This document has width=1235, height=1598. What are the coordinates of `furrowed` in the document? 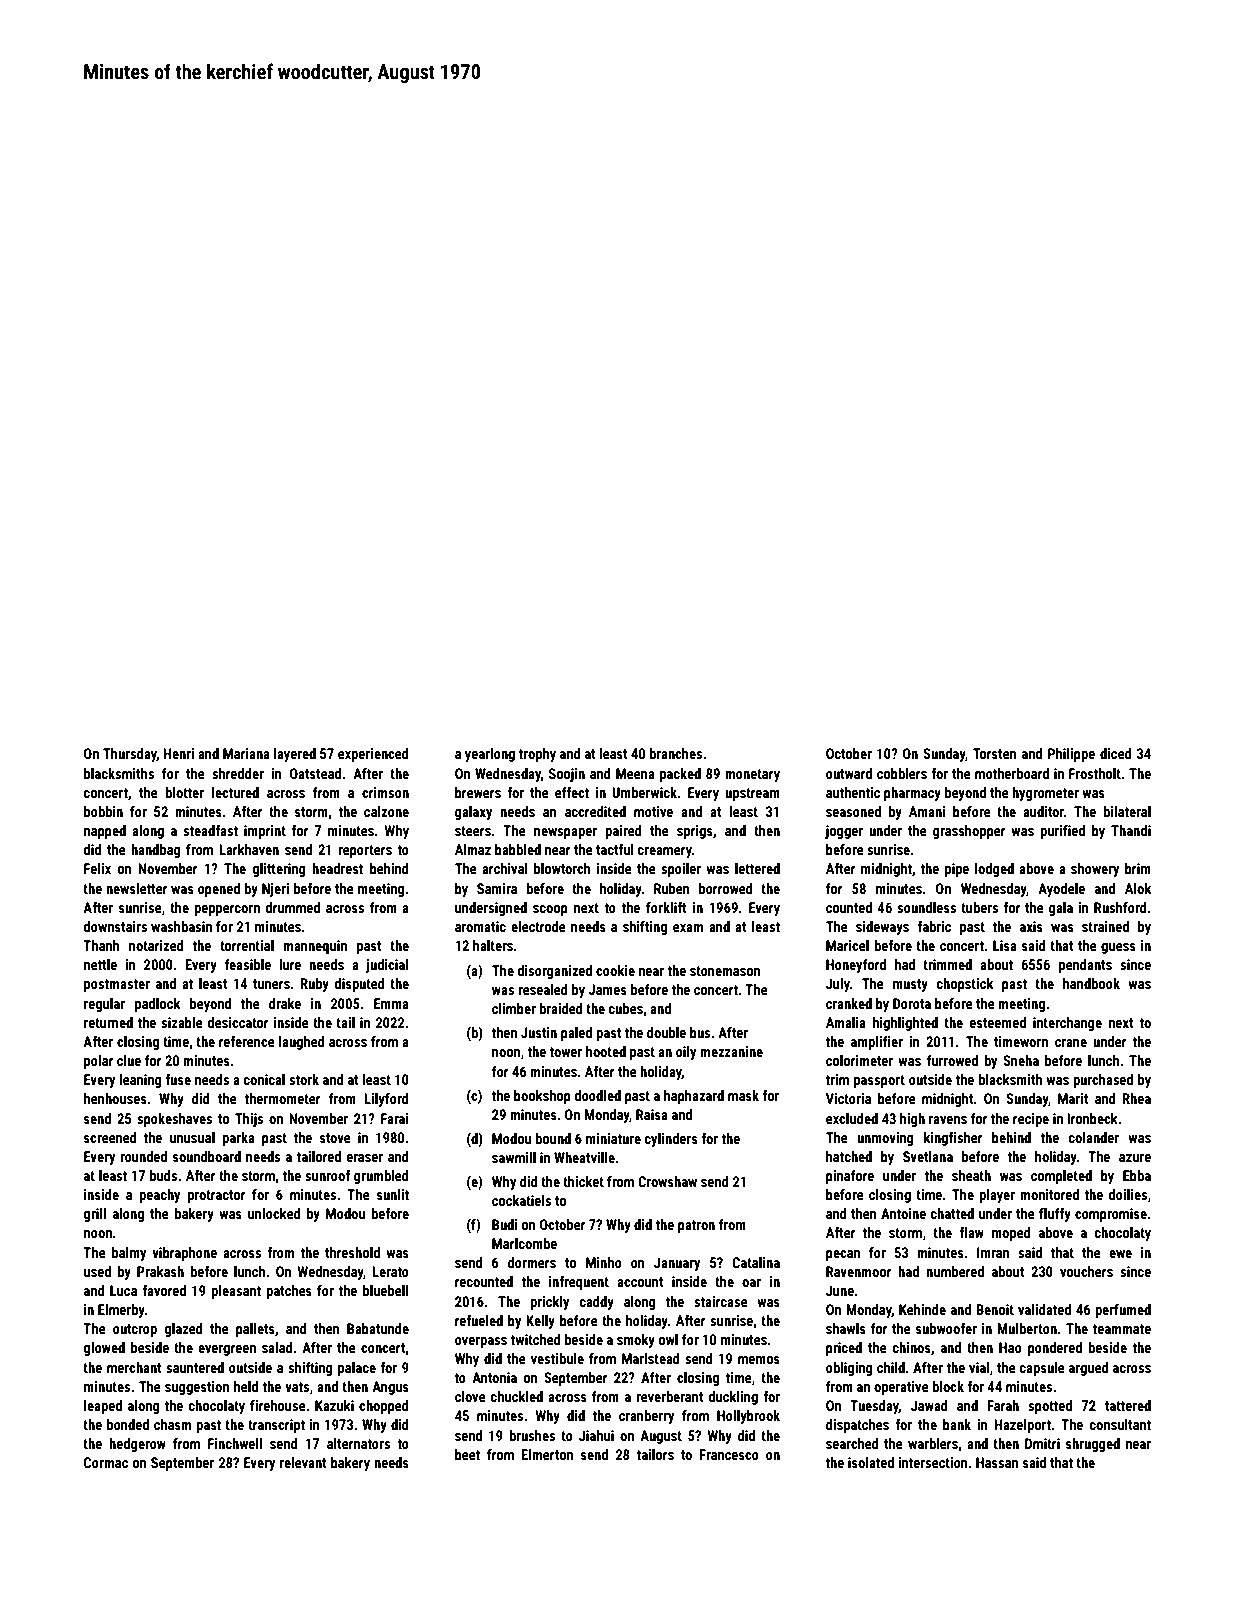 It's located at (952, 1060).
